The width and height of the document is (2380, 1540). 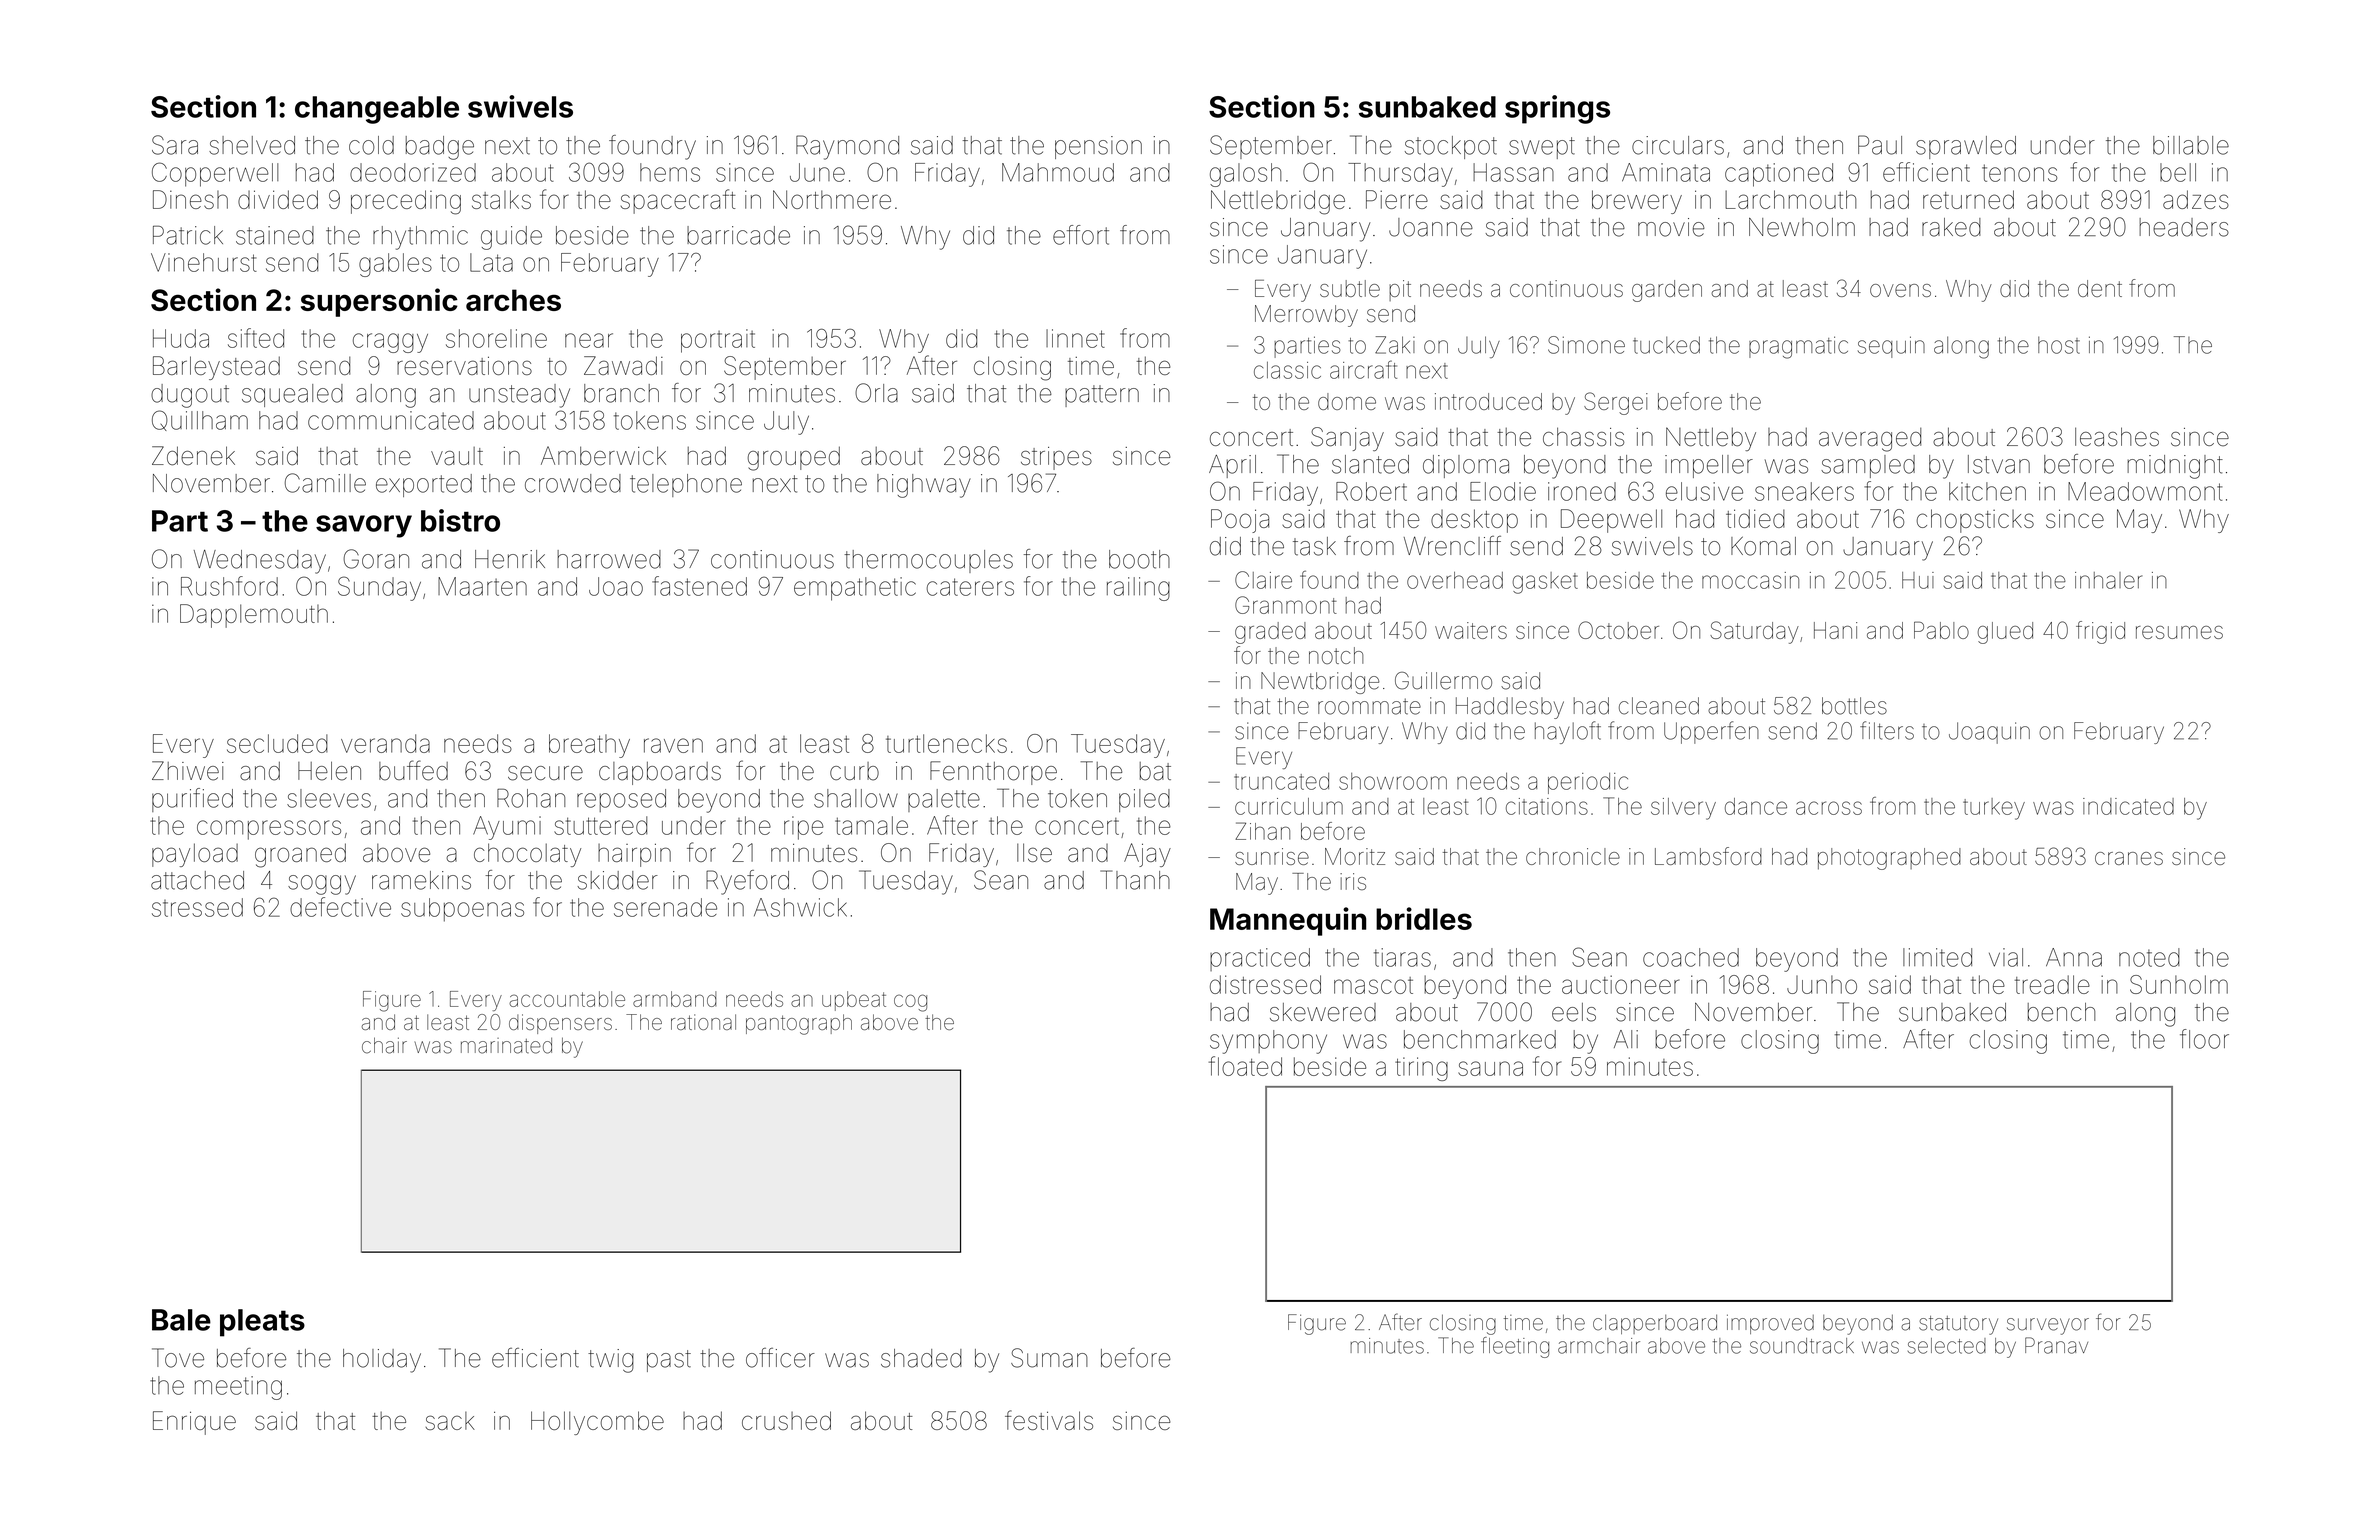 I want to click on turtlenecks, so click(x=946, y=743).
